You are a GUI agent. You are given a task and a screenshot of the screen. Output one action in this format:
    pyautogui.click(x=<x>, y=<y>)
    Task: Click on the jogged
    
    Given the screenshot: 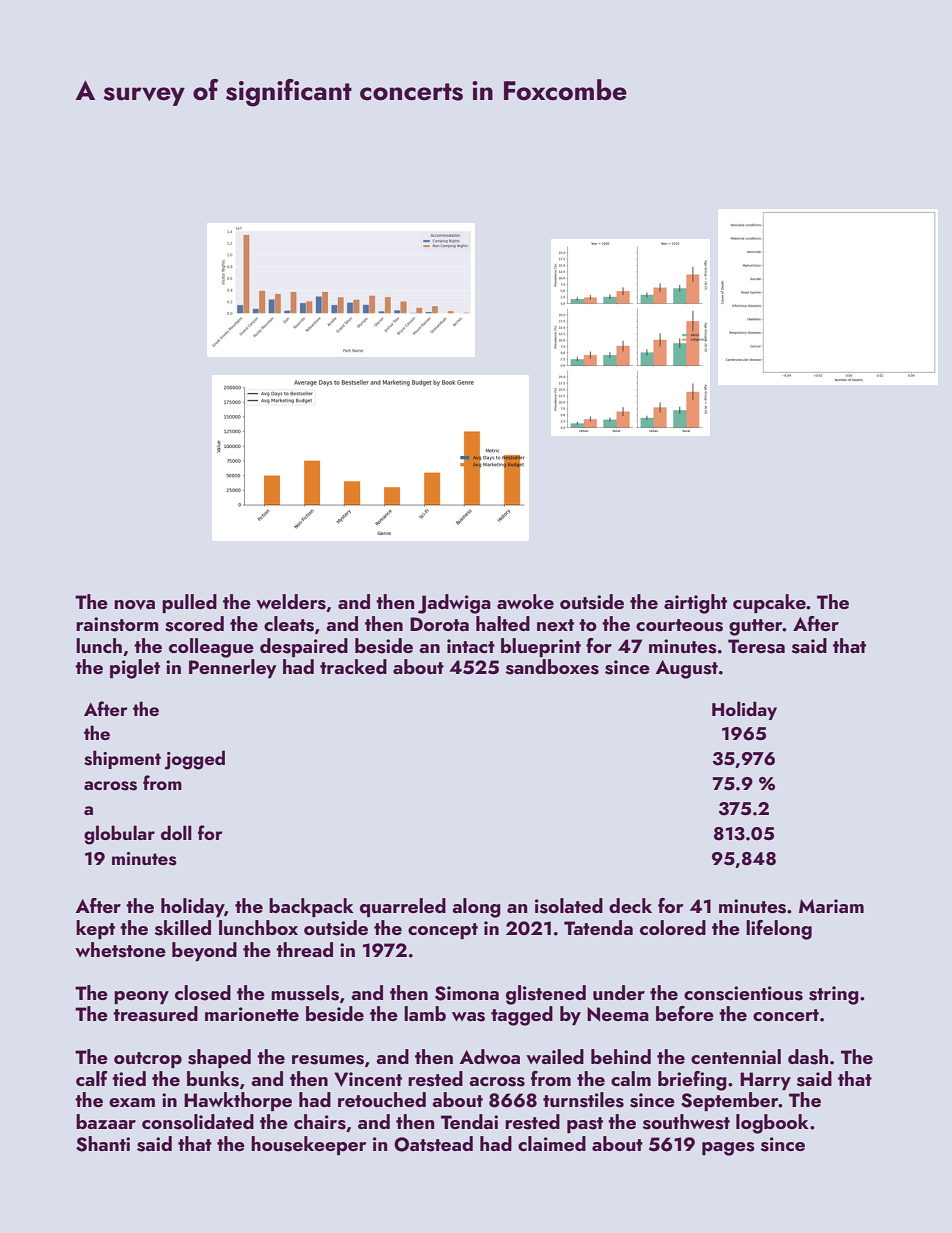 What is the action you would take?
    pyautogui.click(x=194, y=760)
